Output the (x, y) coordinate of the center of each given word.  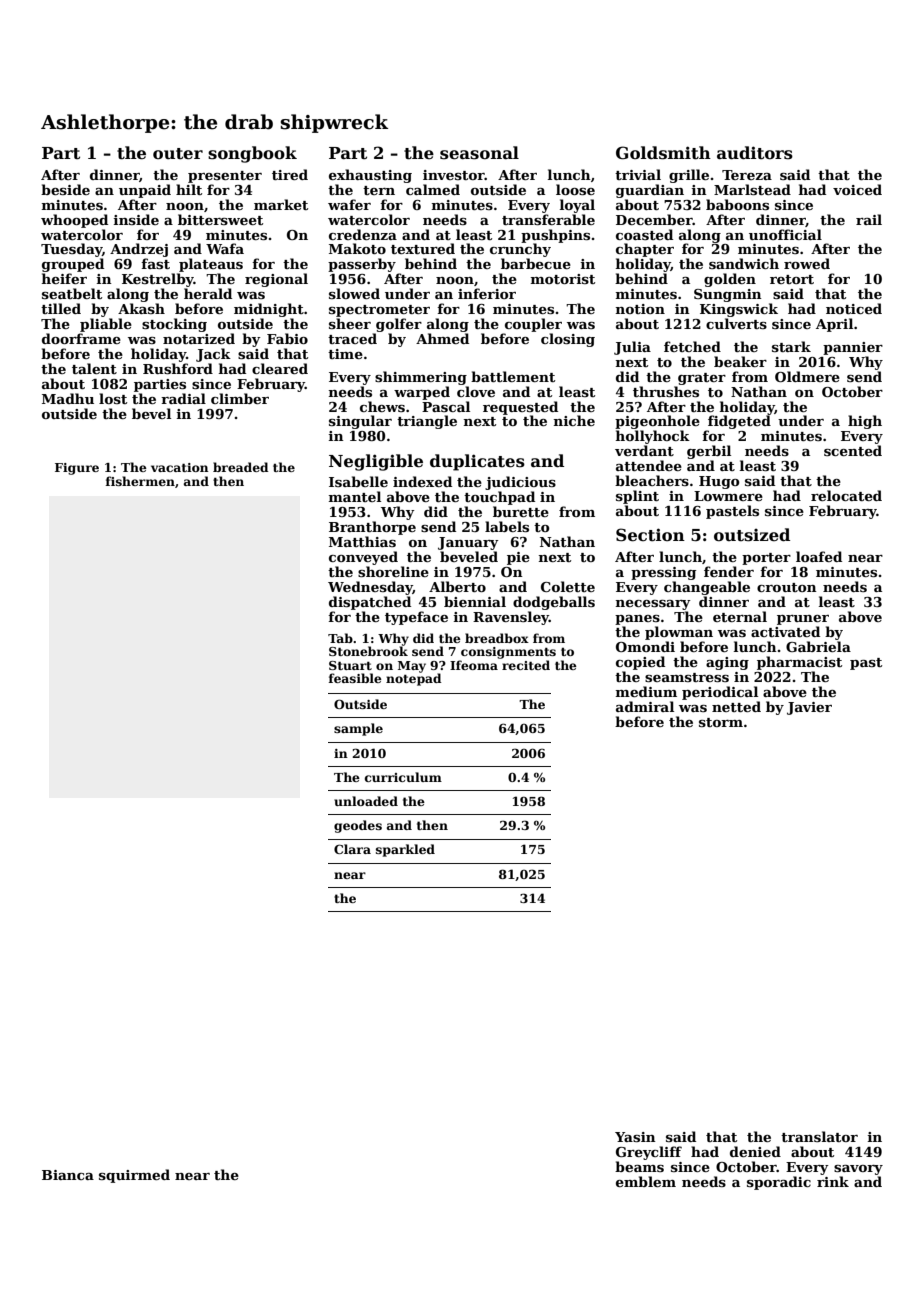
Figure (77, 469)
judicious (520, 483)
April (834, 325)
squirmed (134, 1176)
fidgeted (739, 422)
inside (136, 219)
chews (382, 406)
